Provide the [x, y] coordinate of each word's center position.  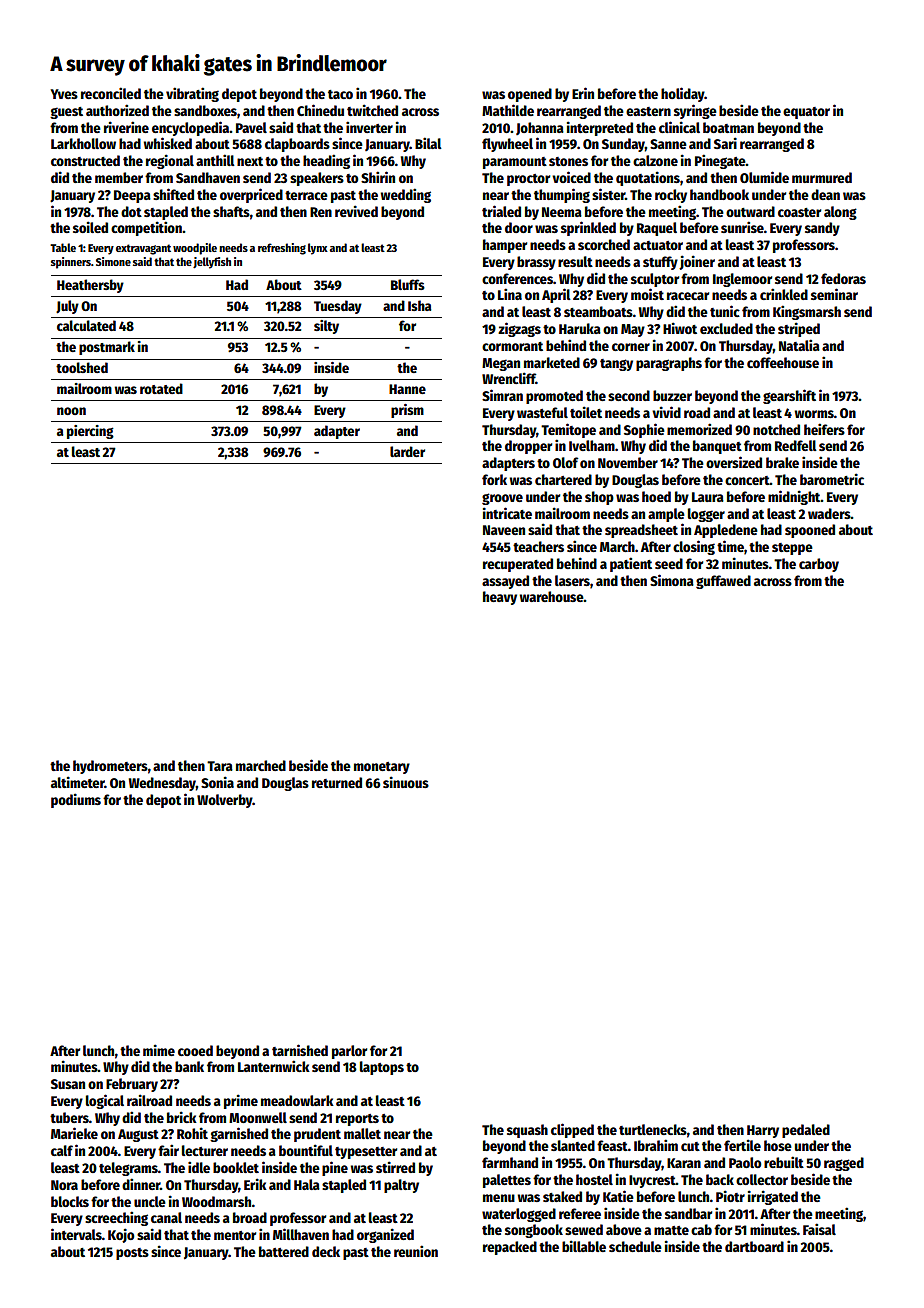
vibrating [192, 94]
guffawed [723, 582]
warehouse [552, 596]
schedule [635, 1246]
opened [530, 95]
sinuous [406, 782]
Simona [672, 580]
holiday [683, 94]
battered [284, 1251]
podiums [76, 800]
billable [584, 1246]
